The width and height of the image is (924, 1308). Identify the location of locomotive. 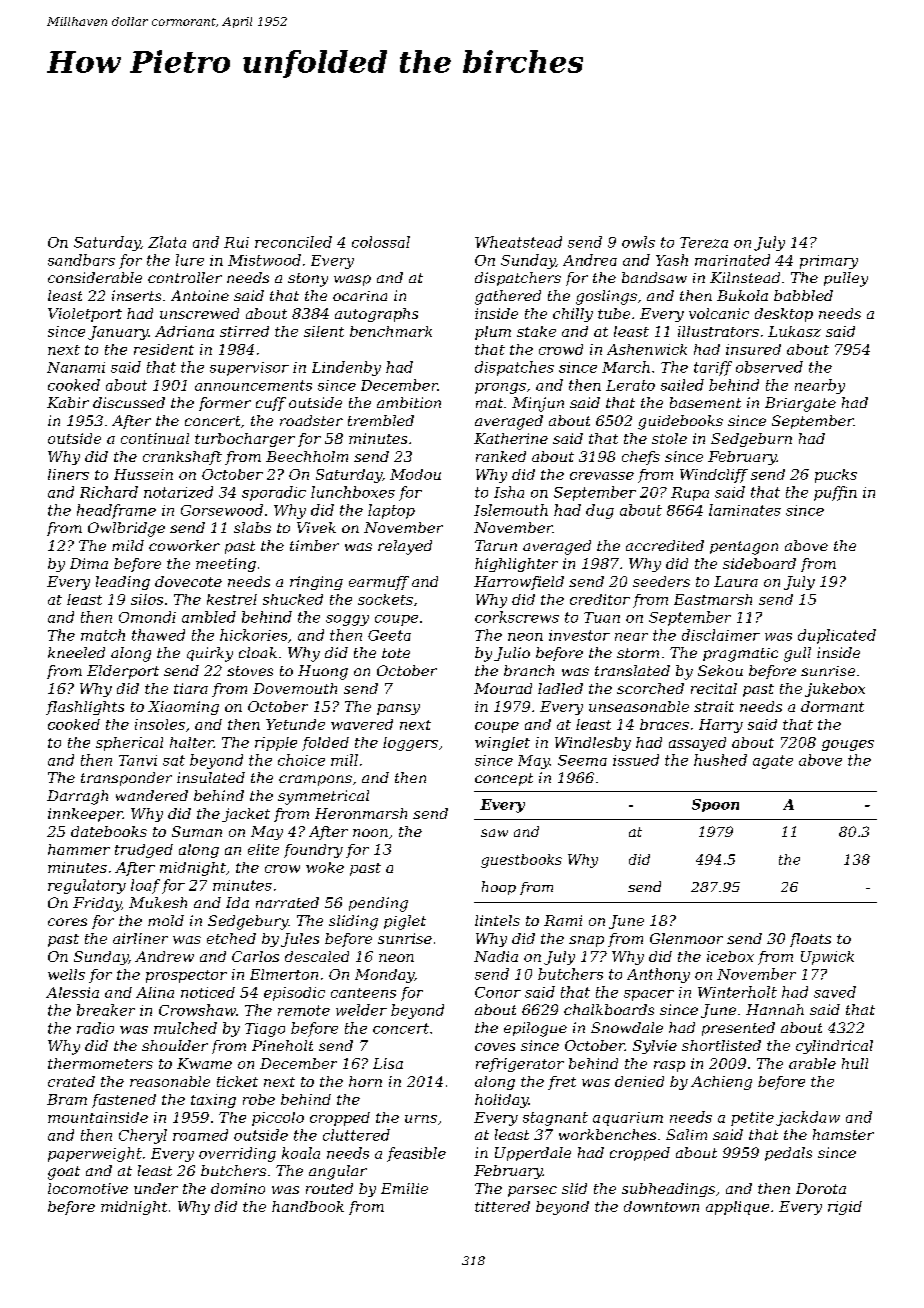
(88, 1188).
